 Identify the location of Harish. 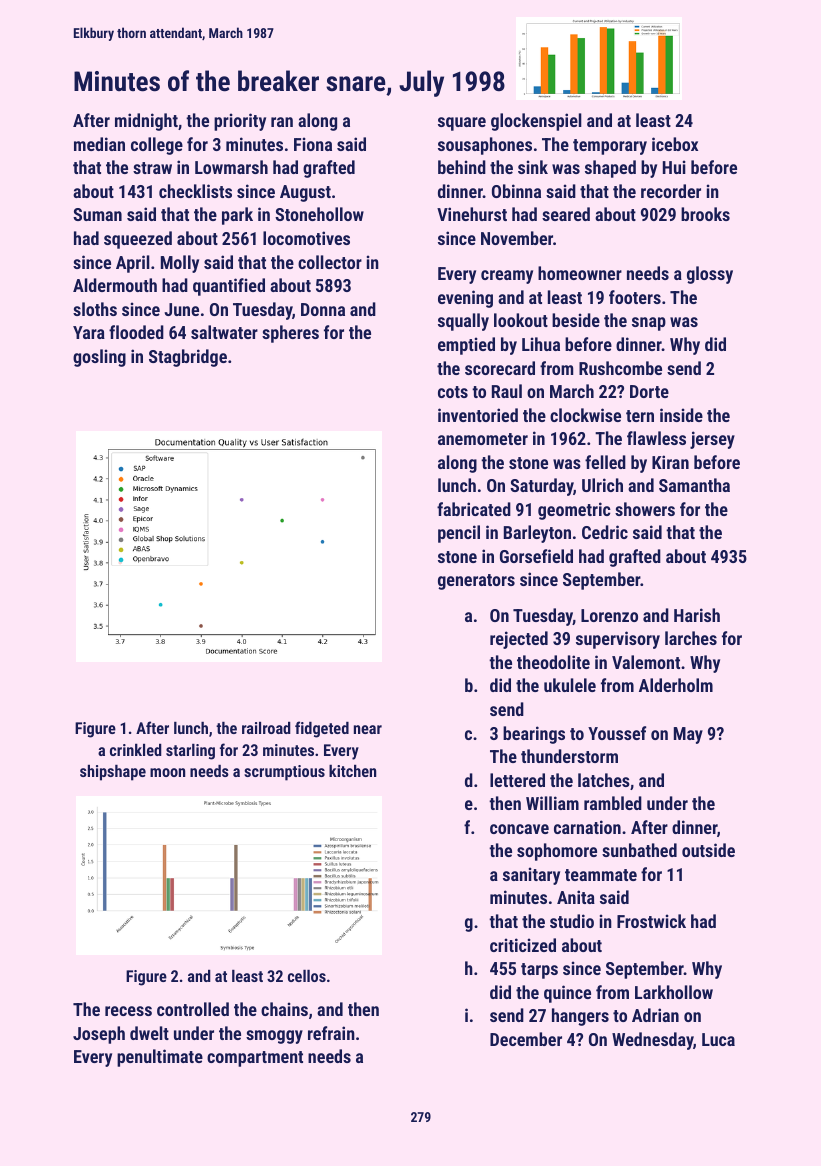
(697, 615).
